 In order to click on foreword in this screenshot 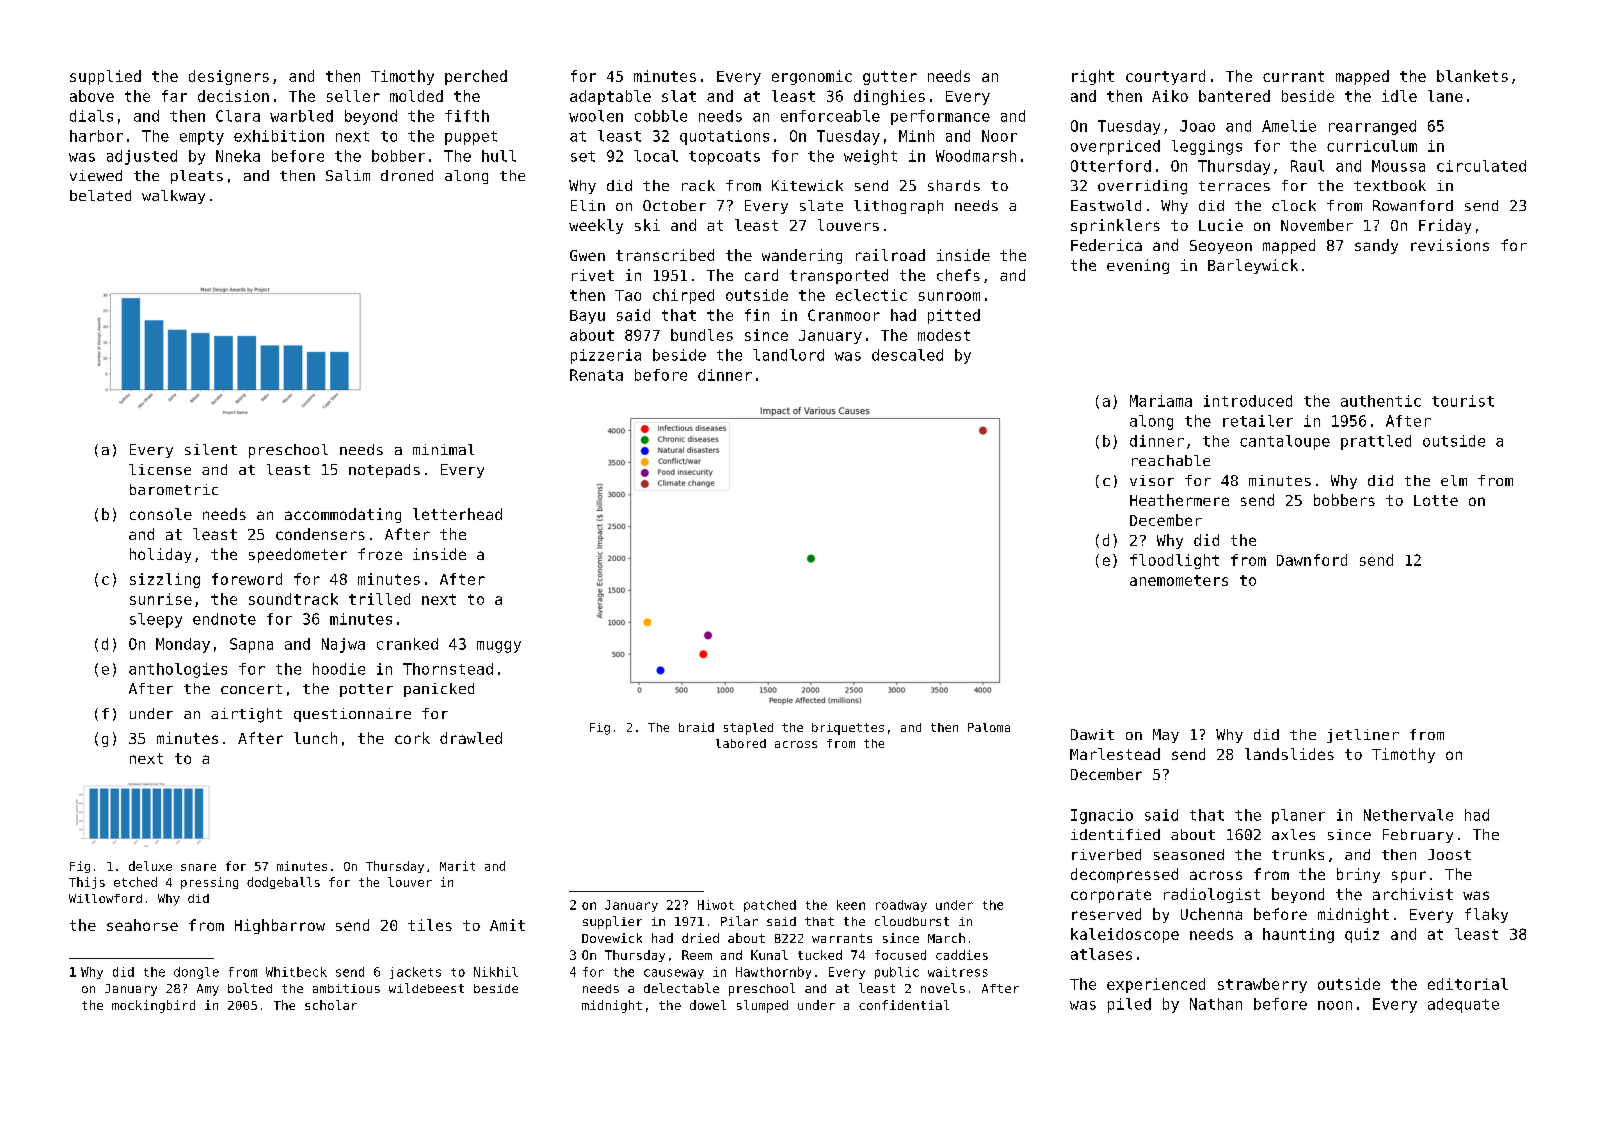, I will do `click(247, 579)`.
